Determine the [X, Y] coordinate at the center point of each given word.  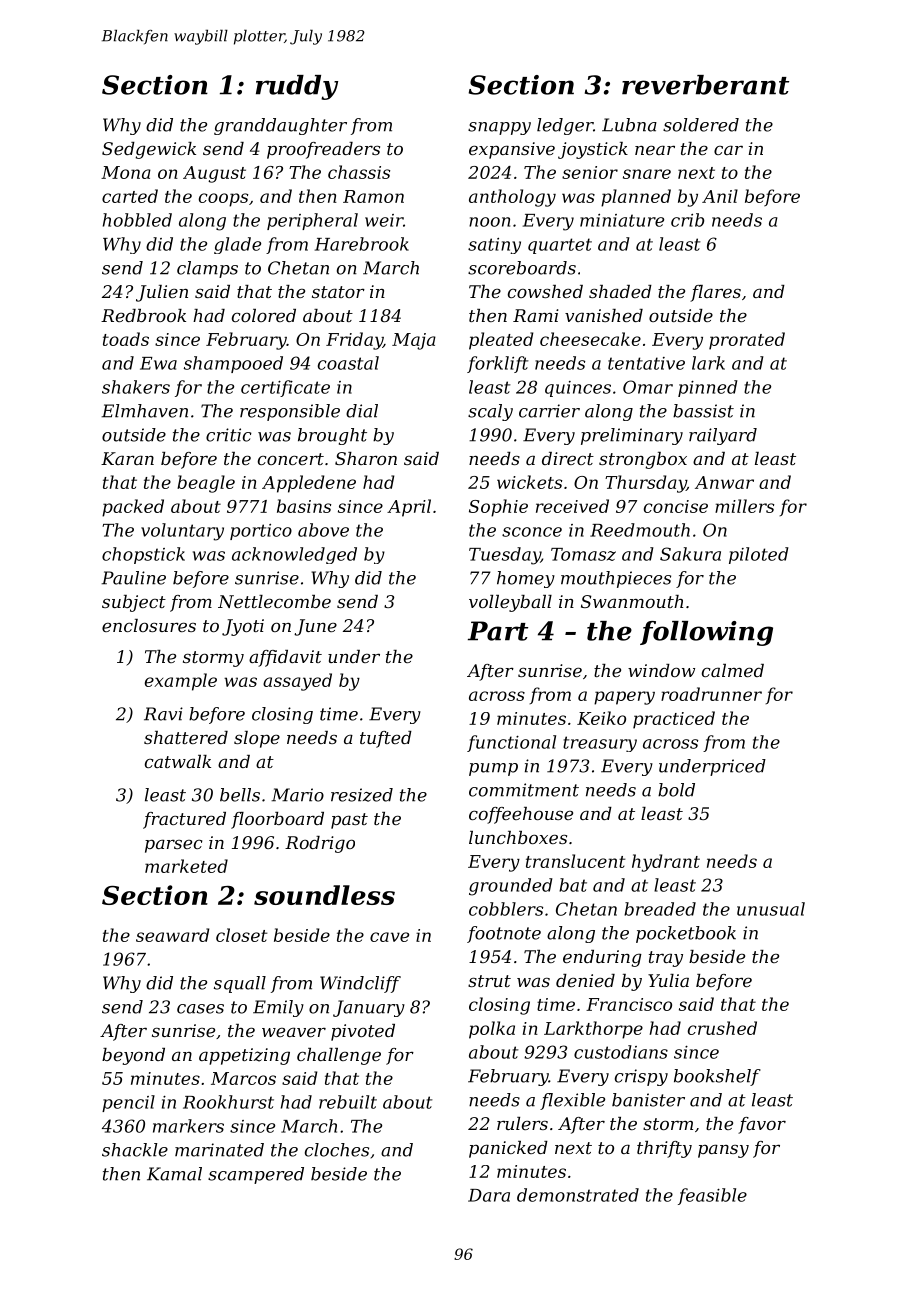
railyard [723, 436]
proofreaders [323, 150]
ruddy [297, 87]
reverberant [705, 85]
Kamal [174, 1174]
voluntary [182, 532]
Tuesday [505, 556]
